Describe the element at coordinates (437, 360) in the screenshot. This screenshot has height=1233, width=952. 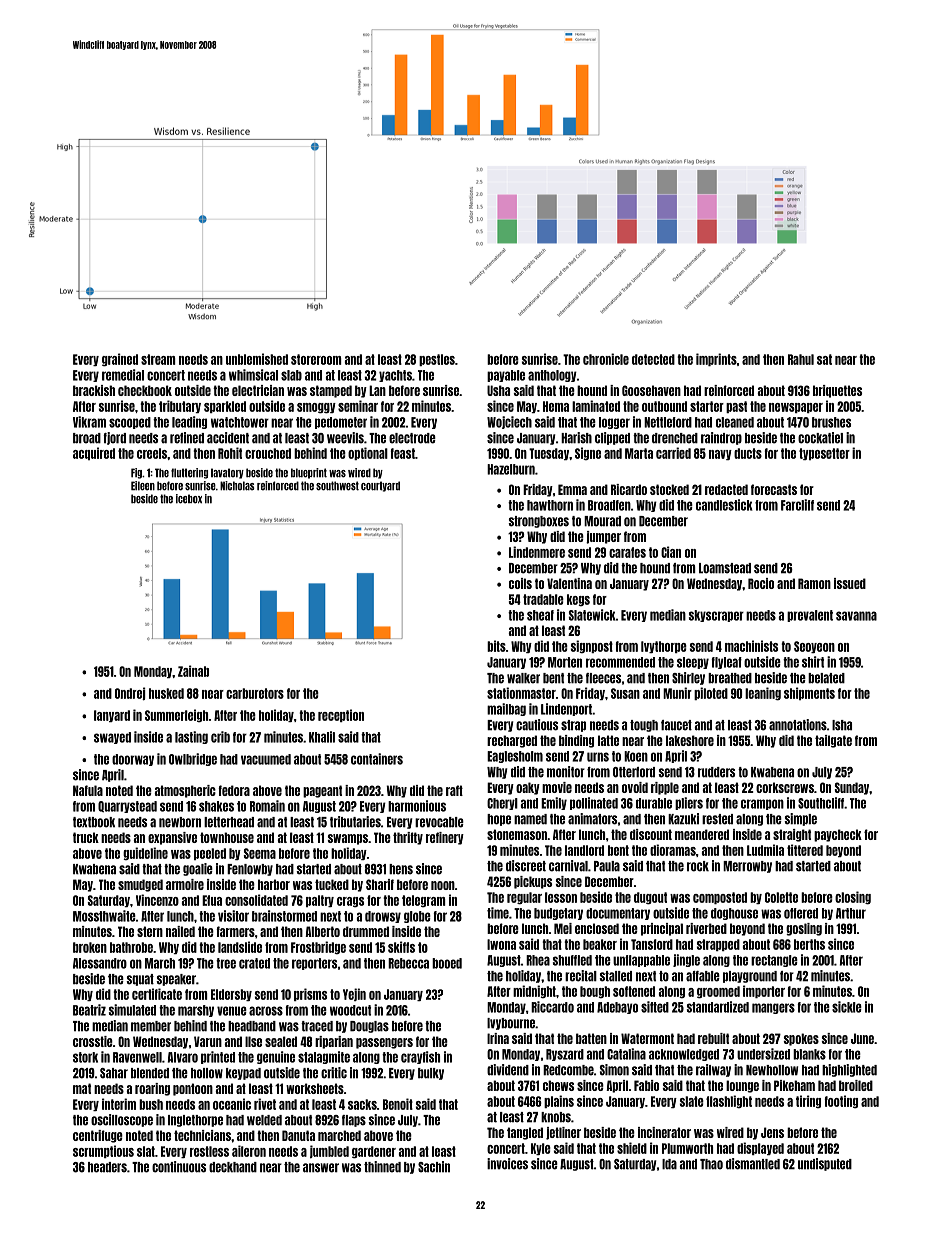
I see `pestles` at that location.
